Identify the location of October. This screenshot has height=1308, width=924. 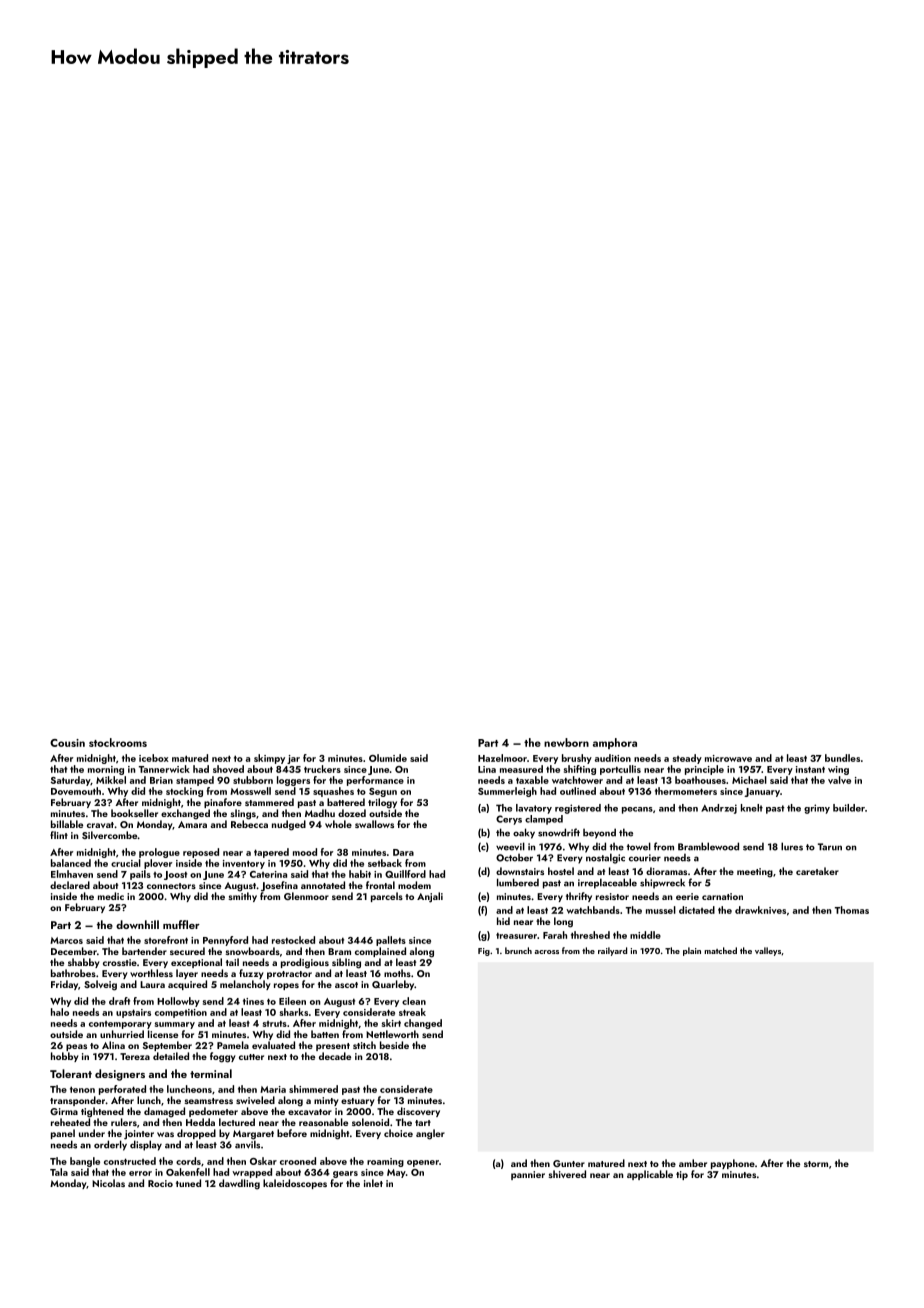
(514, 858).
